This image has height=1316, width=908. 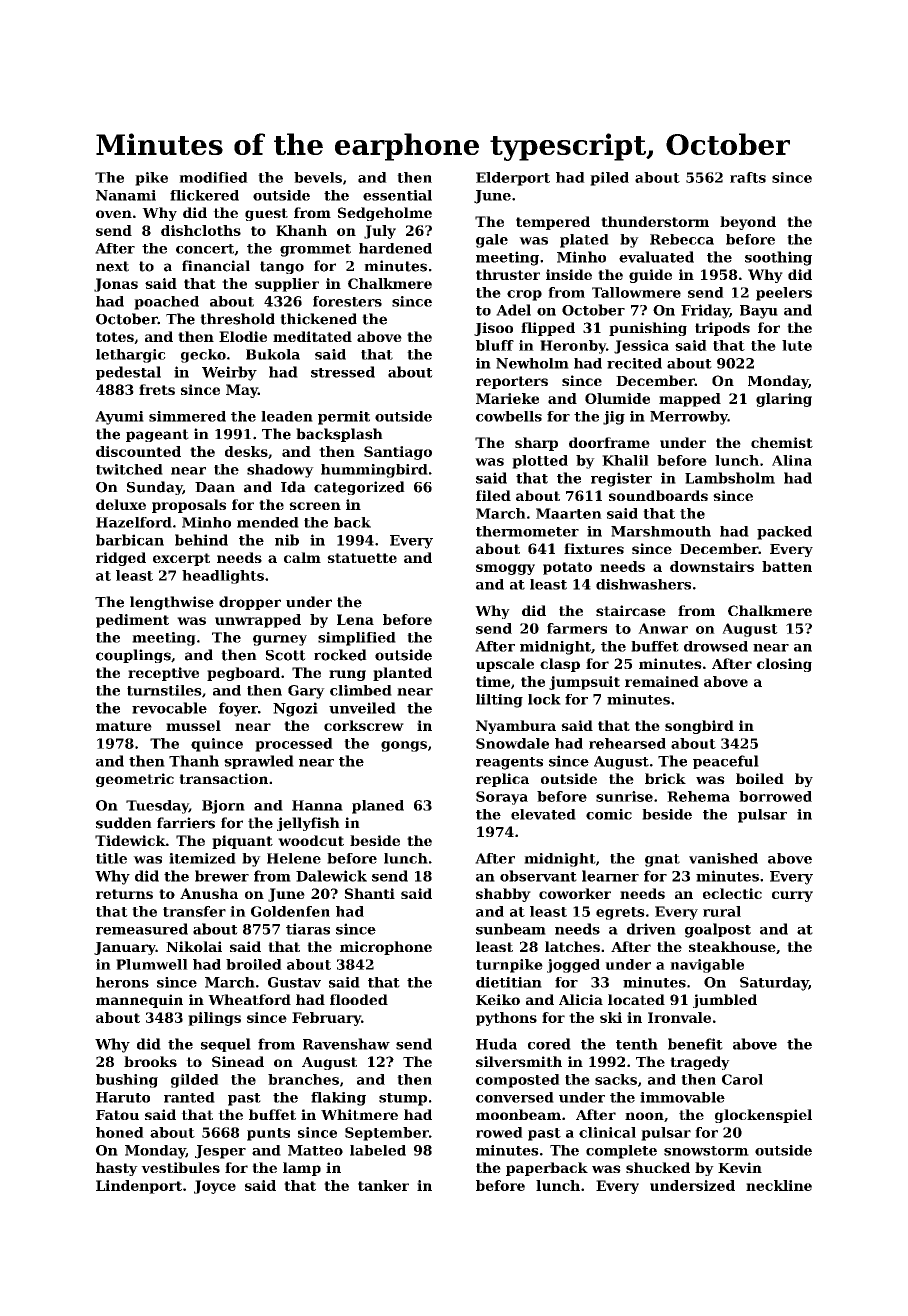 What do you see at coordinates (505, 569) in the image?
I see `smoggy` at bounding box center [505, 569].
